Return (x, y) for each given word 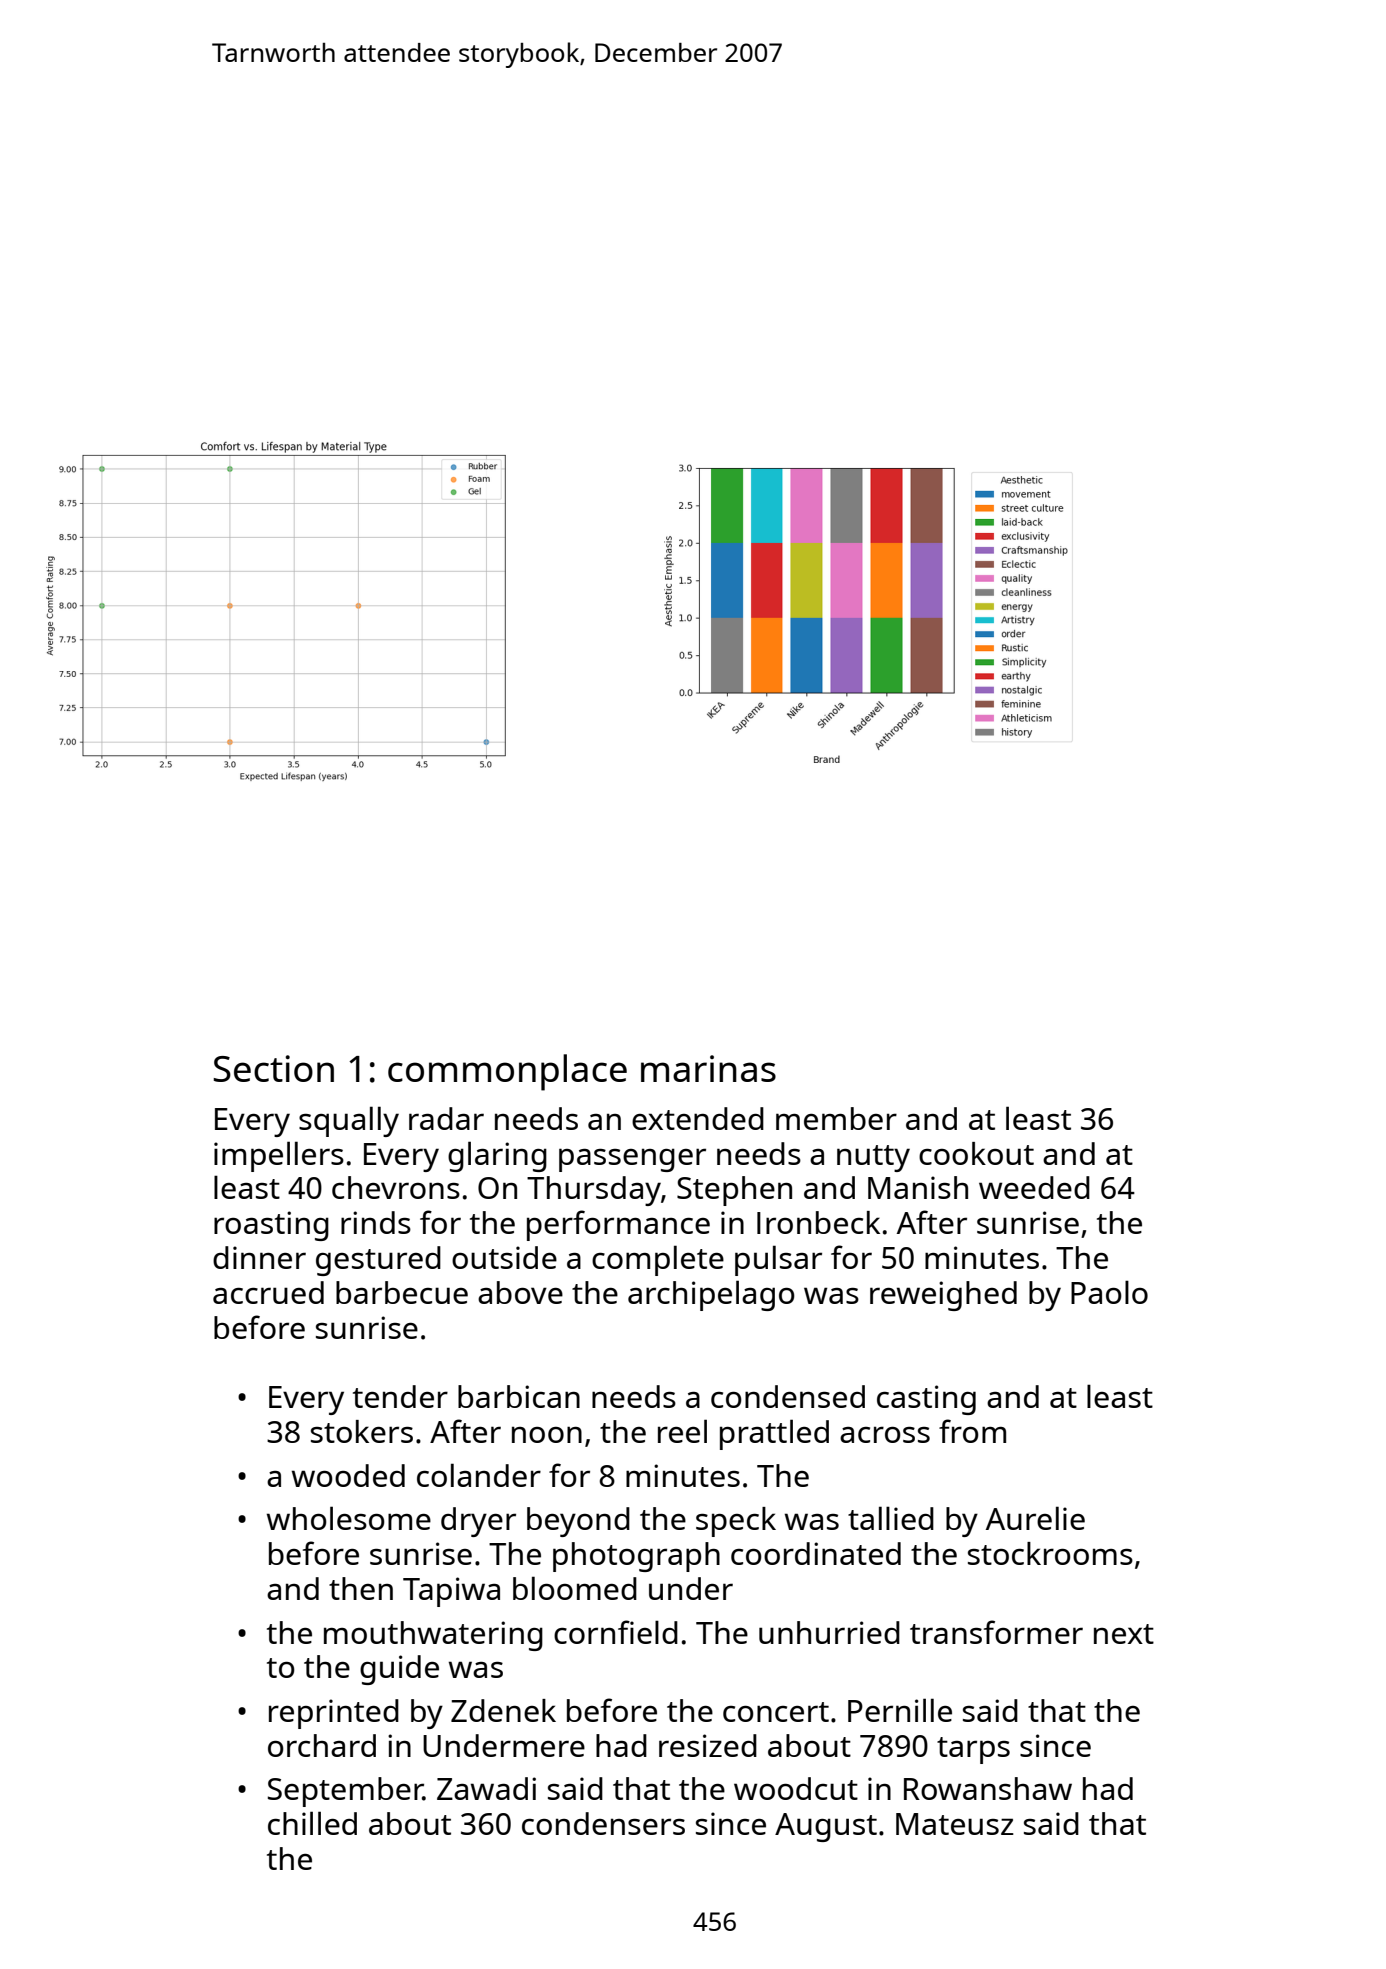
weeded (1034, 1187)
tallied (891, 1518)
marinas (708, 1068)
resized (708, 1745)
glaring (497, 1156)
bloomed (575, 1588)
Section (274, 1068)
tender (400, 1396)
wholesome (349, 1518)
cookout (976, 1153)
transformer (996, 1632)
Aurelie (1035, 1518)
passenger (632, 1160)
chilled (312, 1823)
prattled (774, 1434)
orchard (322, 1745)
